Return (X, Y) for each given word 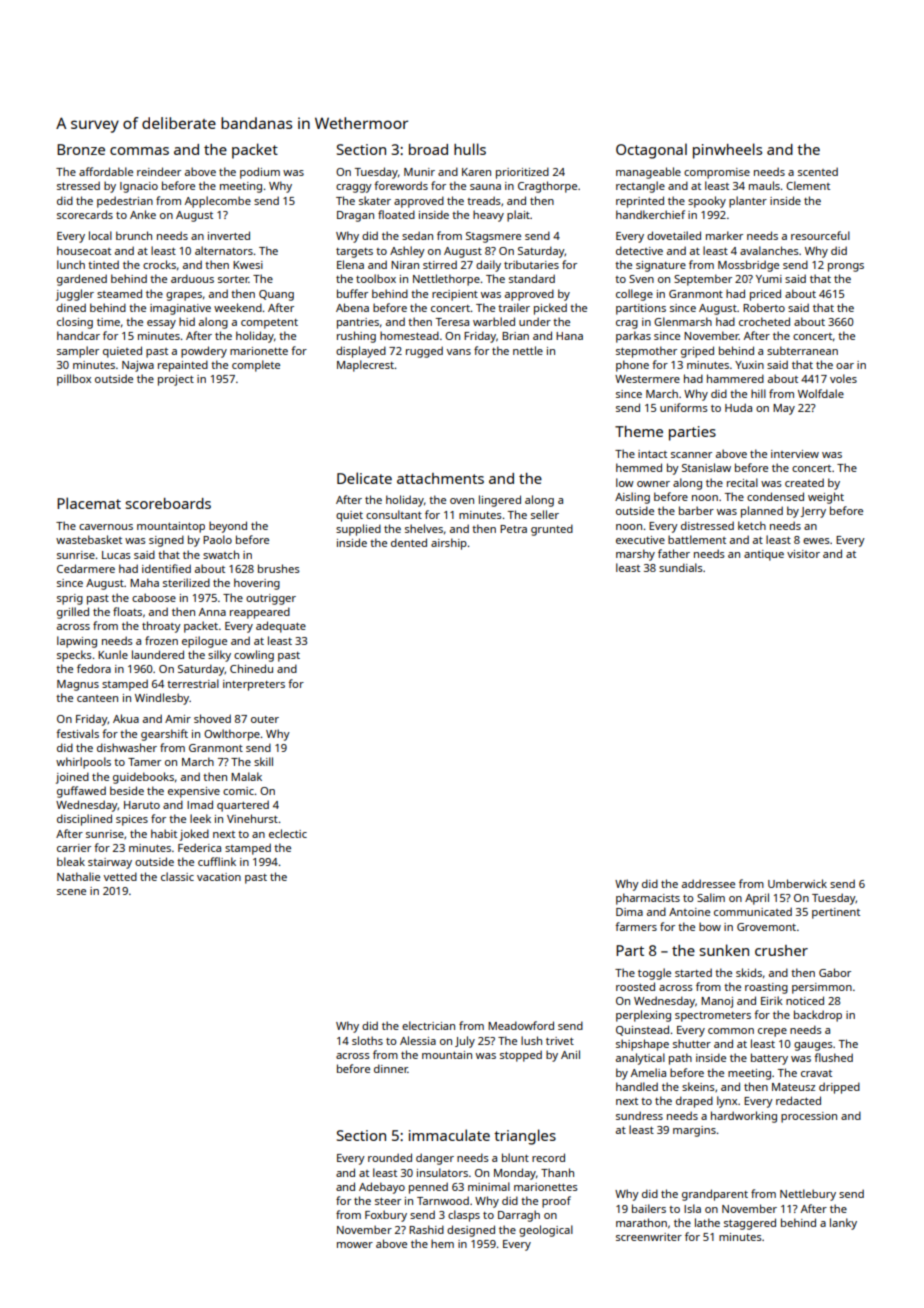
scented (818, 171)
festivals (77, 733)
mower (355, 1245)
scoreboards (168, 503)
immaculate (449, 1135)
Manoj (717, 1002)
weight (826, 498)
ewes (816, 541)
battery (769, 1059)
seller (545, 514)
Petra (513, 529)
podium (260, 173)
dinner (391, 1068)
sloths (367, 1040)
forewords (401, 185)
